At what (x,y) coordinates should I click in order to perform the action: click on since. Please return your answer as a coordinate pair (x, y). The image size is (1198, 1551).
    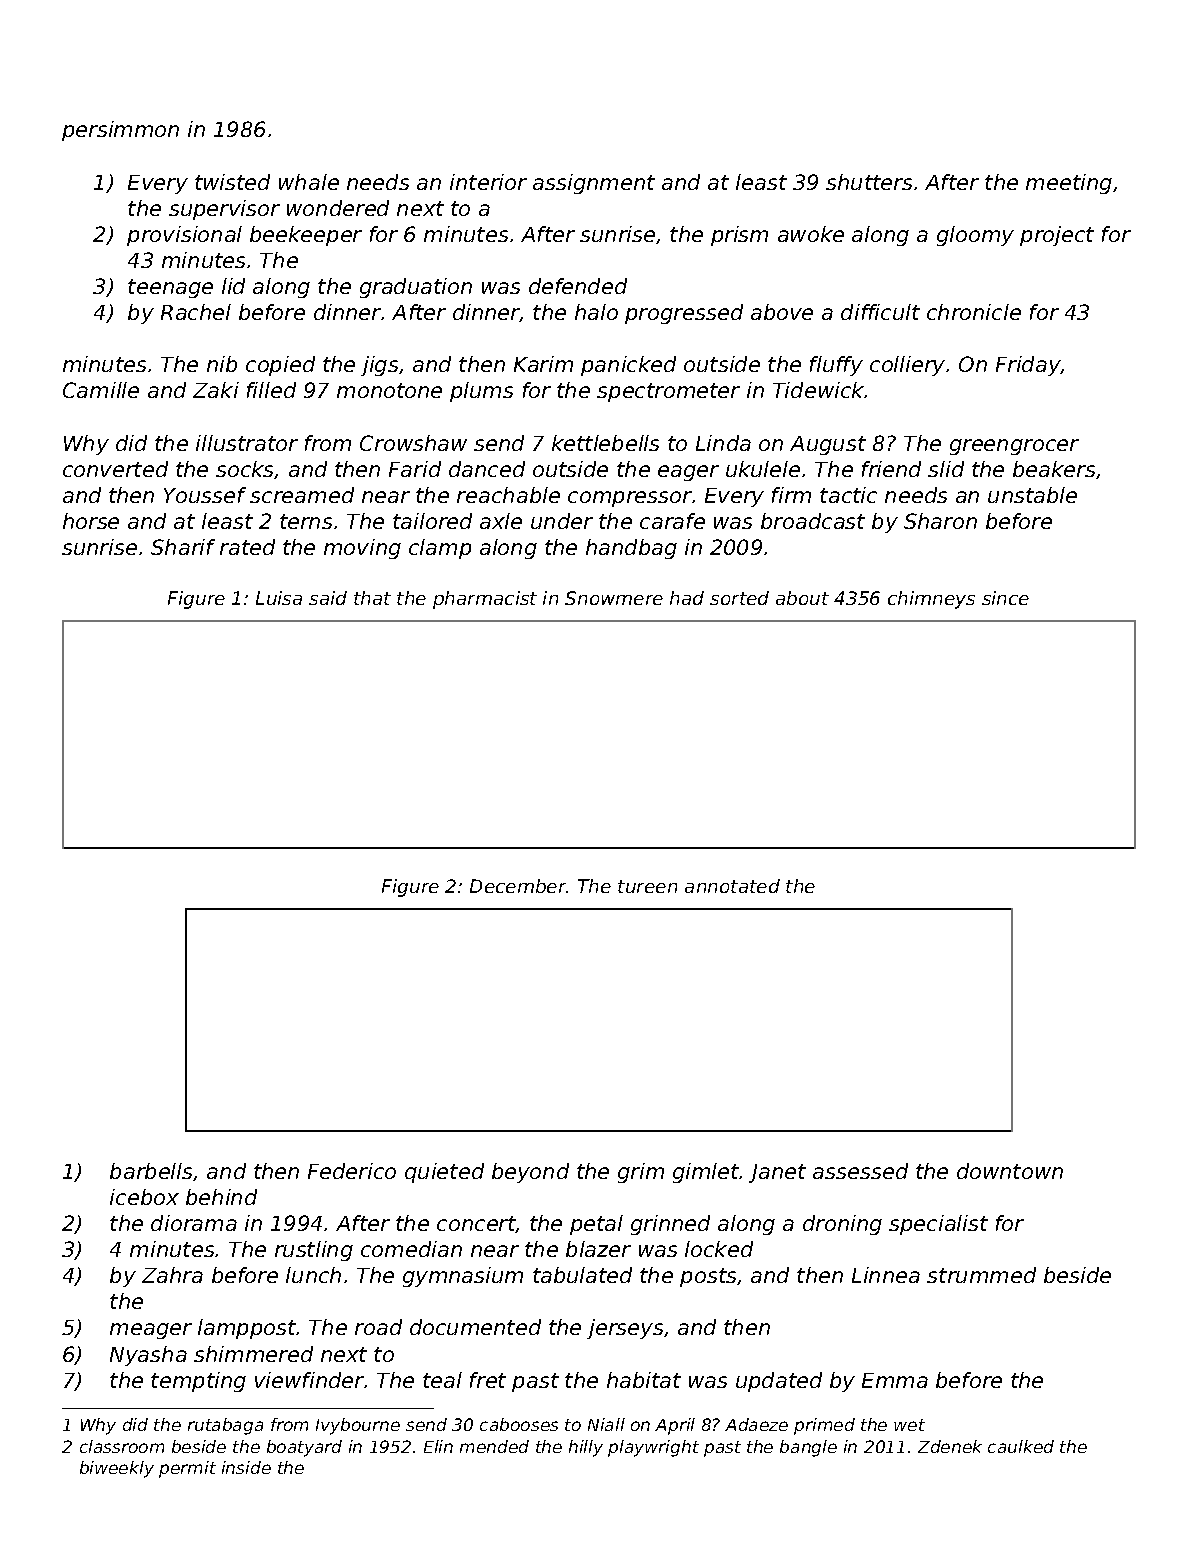
    Looking at the image, I should click on (1005, 598).
